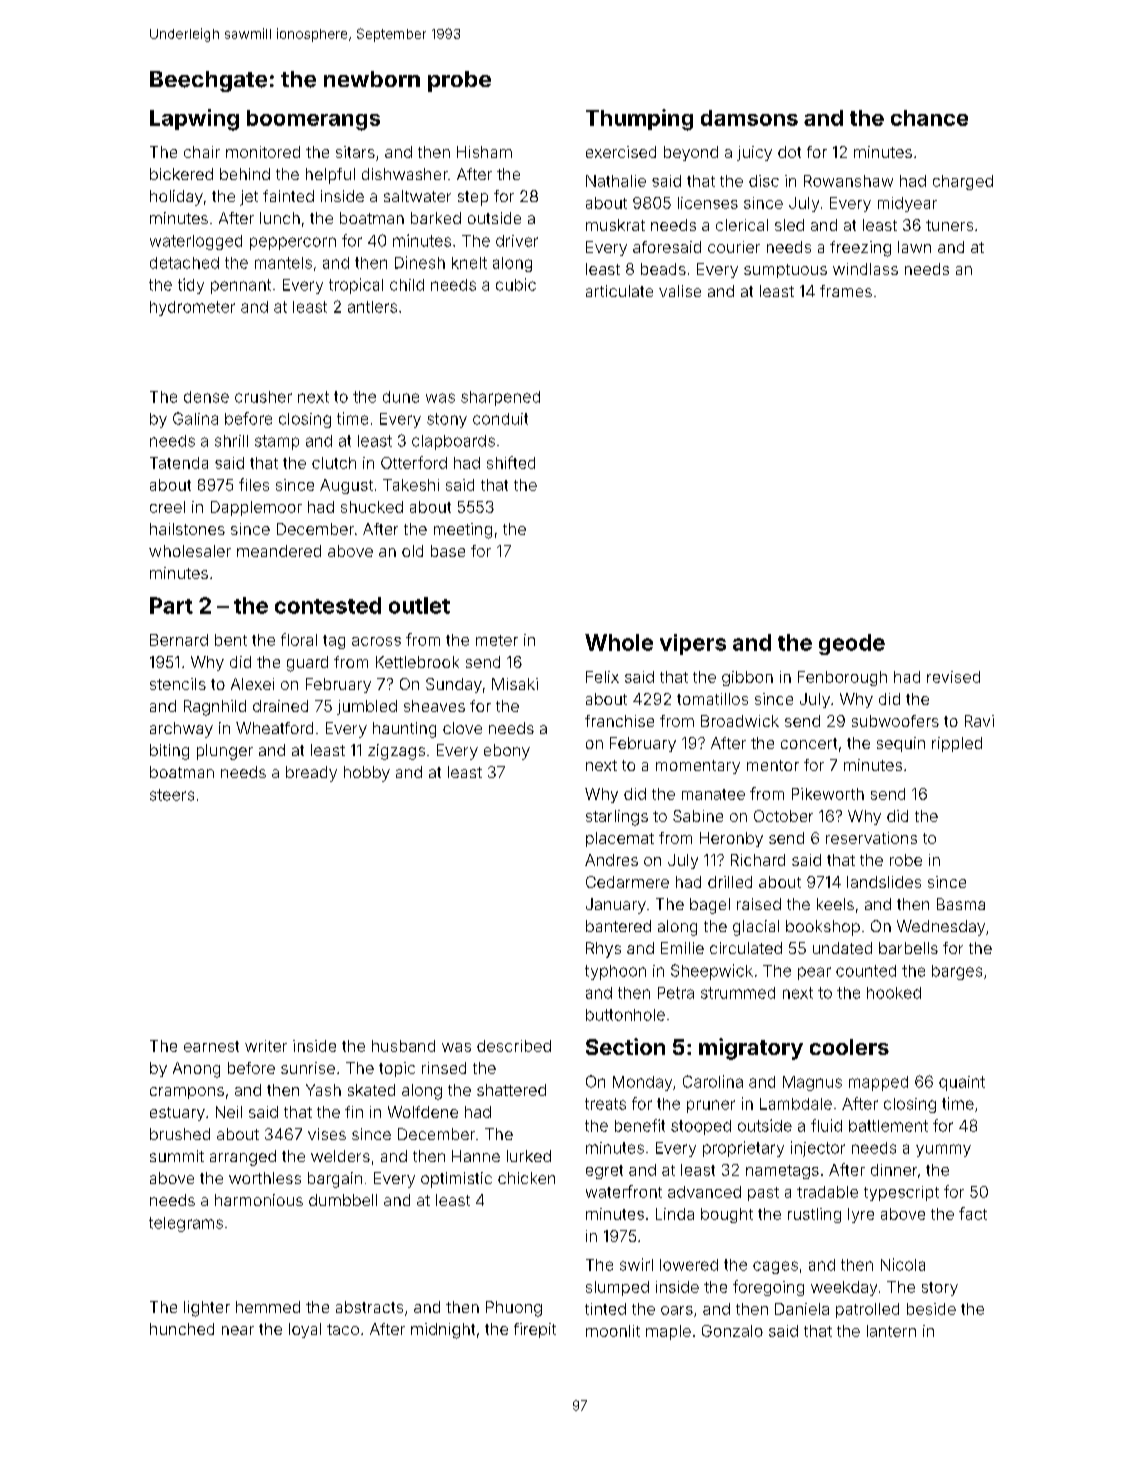 Image resolution: width=1144 pixels, height=1480 pixels. I want to click on damsons, so click(749, 118).
